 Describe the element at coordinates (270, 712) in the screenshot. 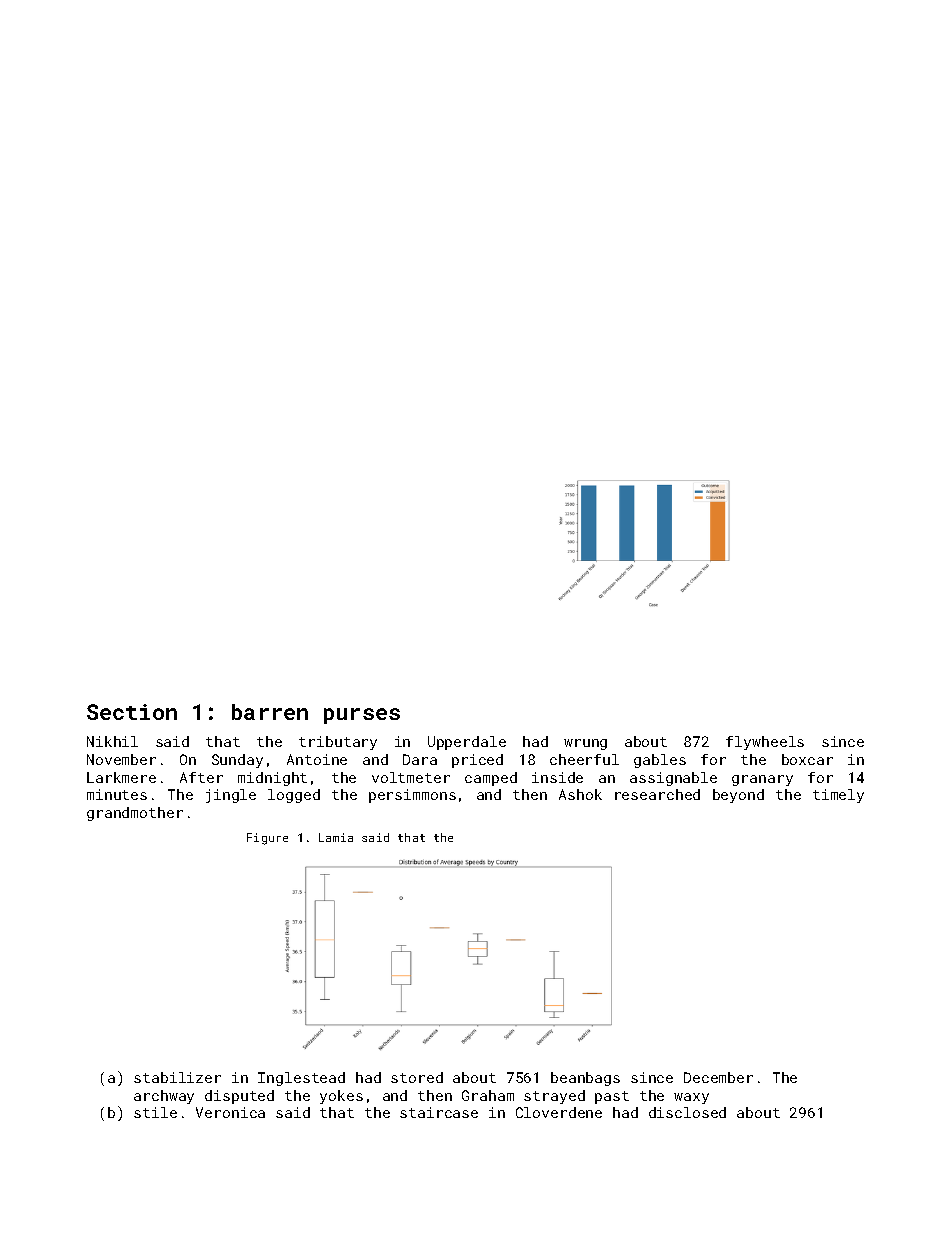

I see `barren` at that location.
